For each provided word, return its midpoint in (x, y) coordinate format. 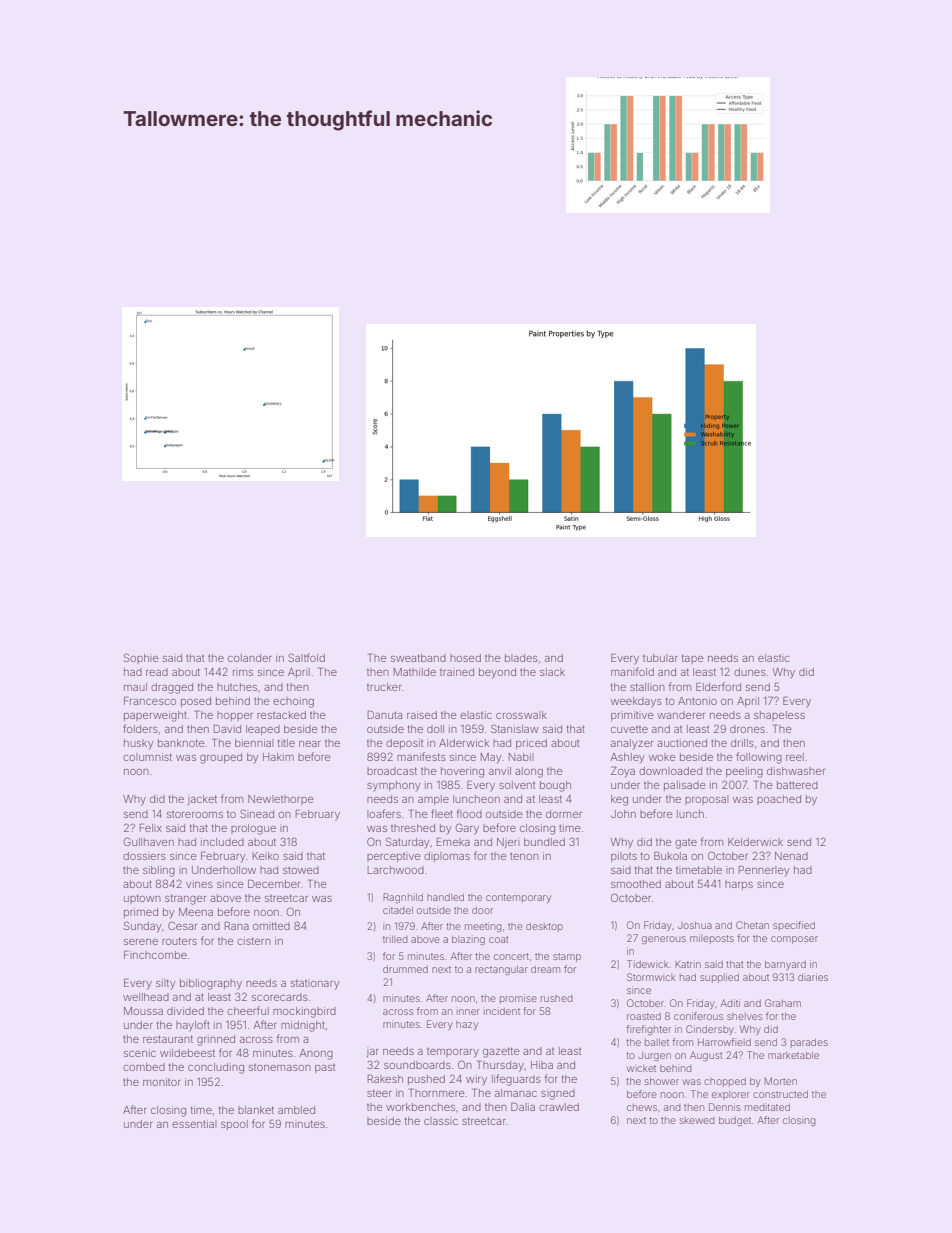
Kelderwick (755, 842)
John (623, 814)
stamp (567, 957)
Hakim (278, 757)
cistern (254, 941)
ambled (296, 1110)
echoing (293, 702)
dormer (564, 814)
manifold (632, 671)
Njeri (508, 843)
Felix (151, 827)
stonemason (280, 1067)
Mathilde (415, 672)
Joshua (695, 925)
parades (809, 1043)
